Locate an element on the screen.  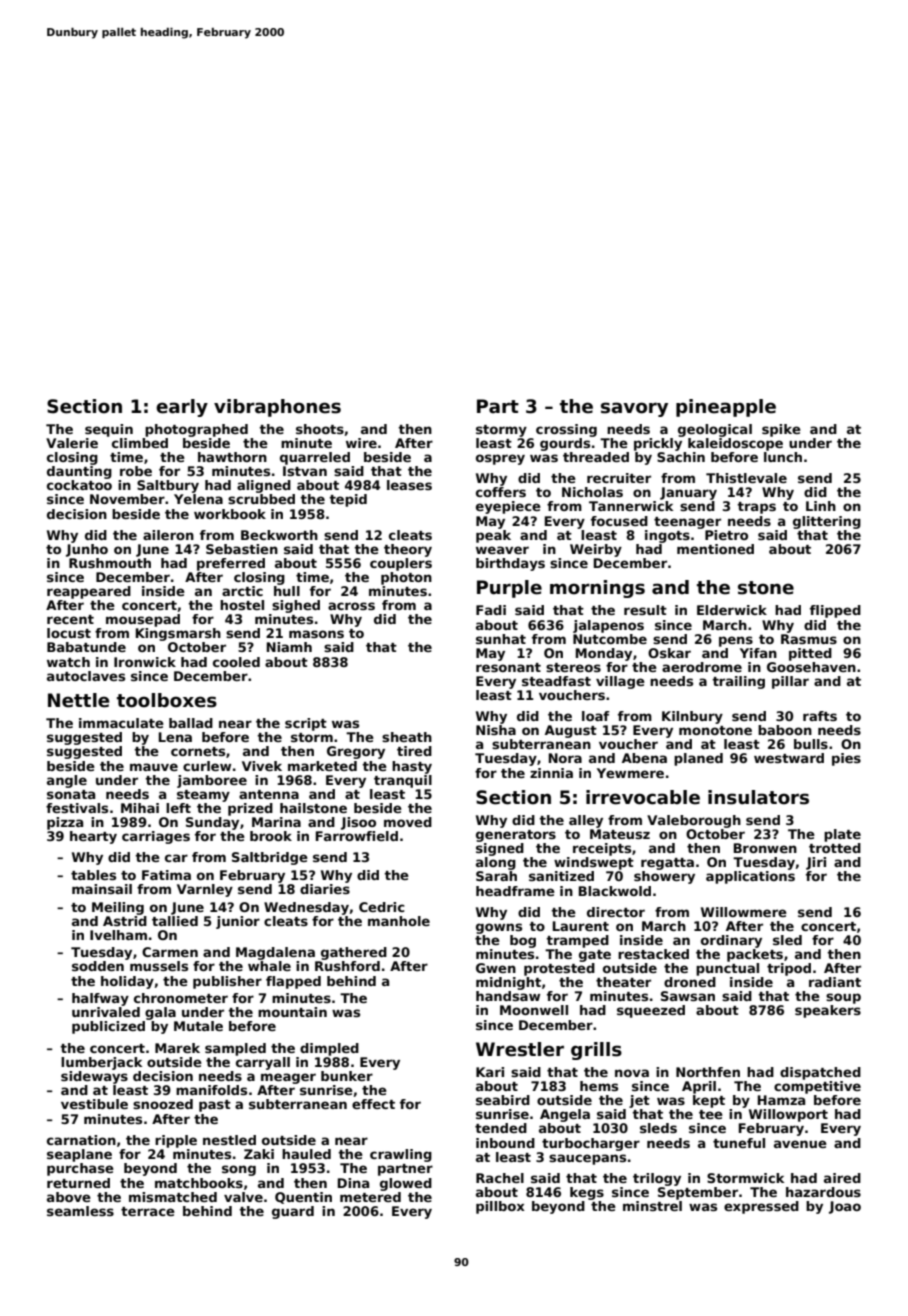
sheath is located at coordinates (407, 737).
